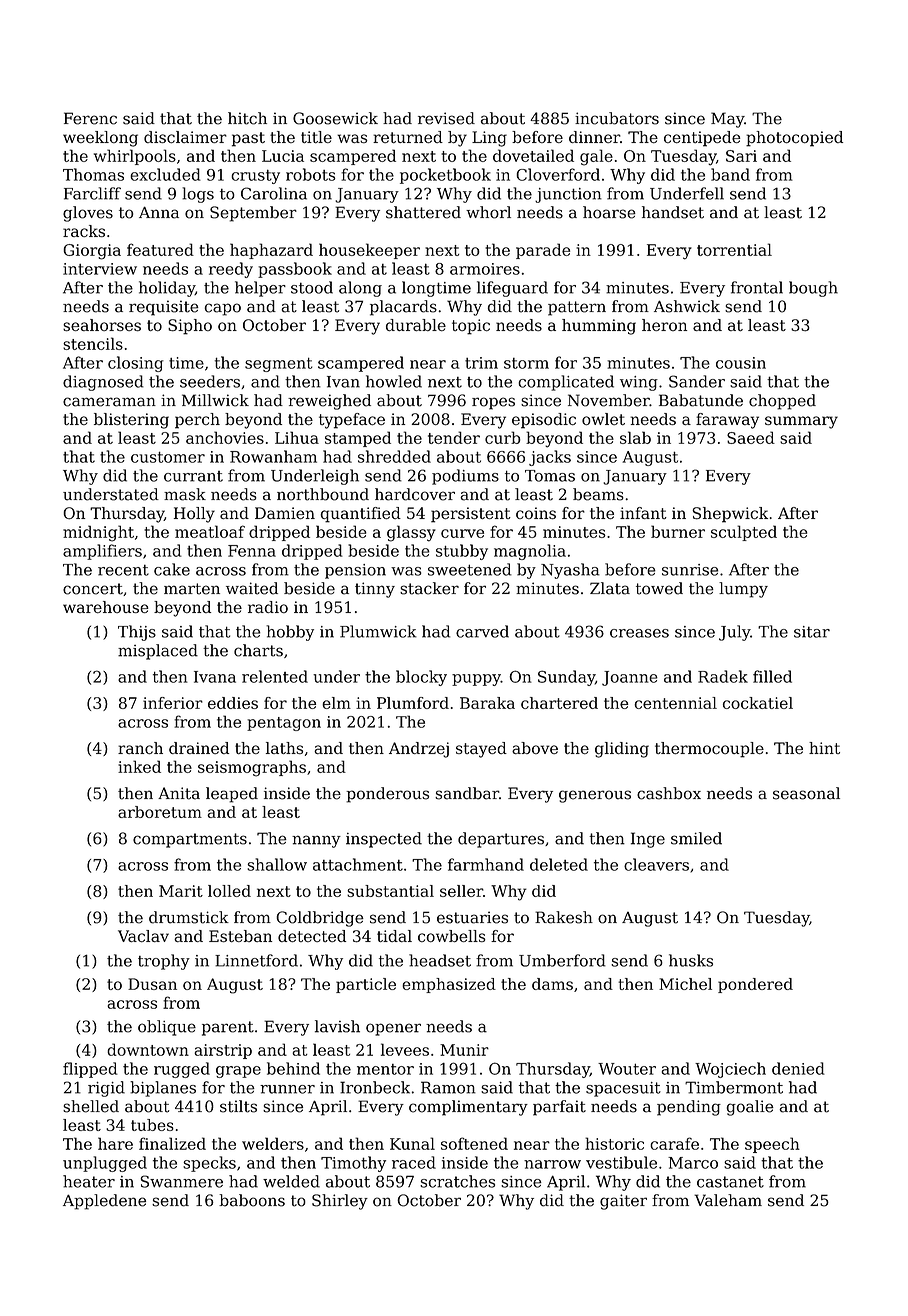 The width and height of the document is (908, 1316). I want to click on shattered, so click(423, 212).
